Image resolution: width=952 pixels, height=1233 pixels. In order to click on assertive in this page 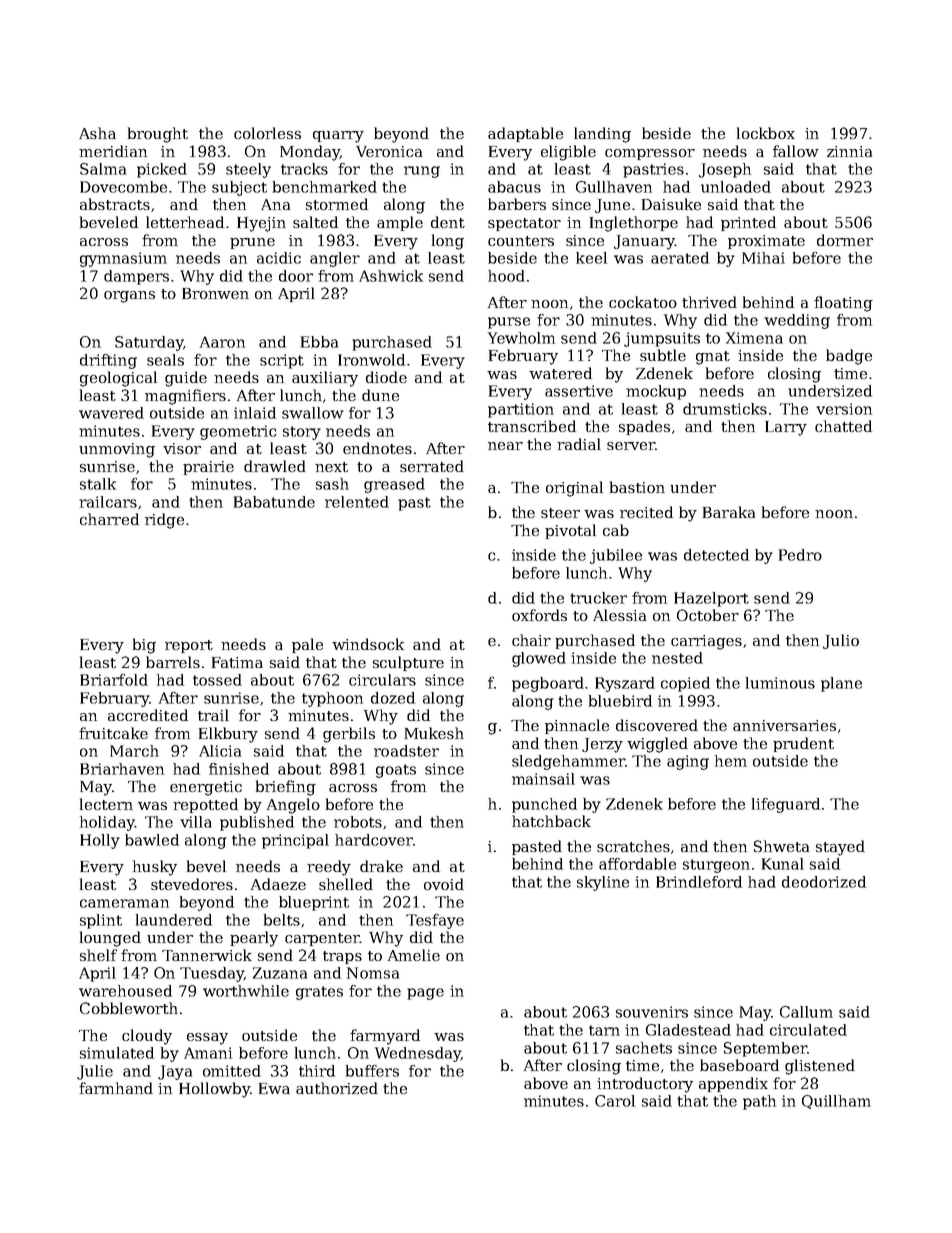, I will do `click(579, 391)`.
